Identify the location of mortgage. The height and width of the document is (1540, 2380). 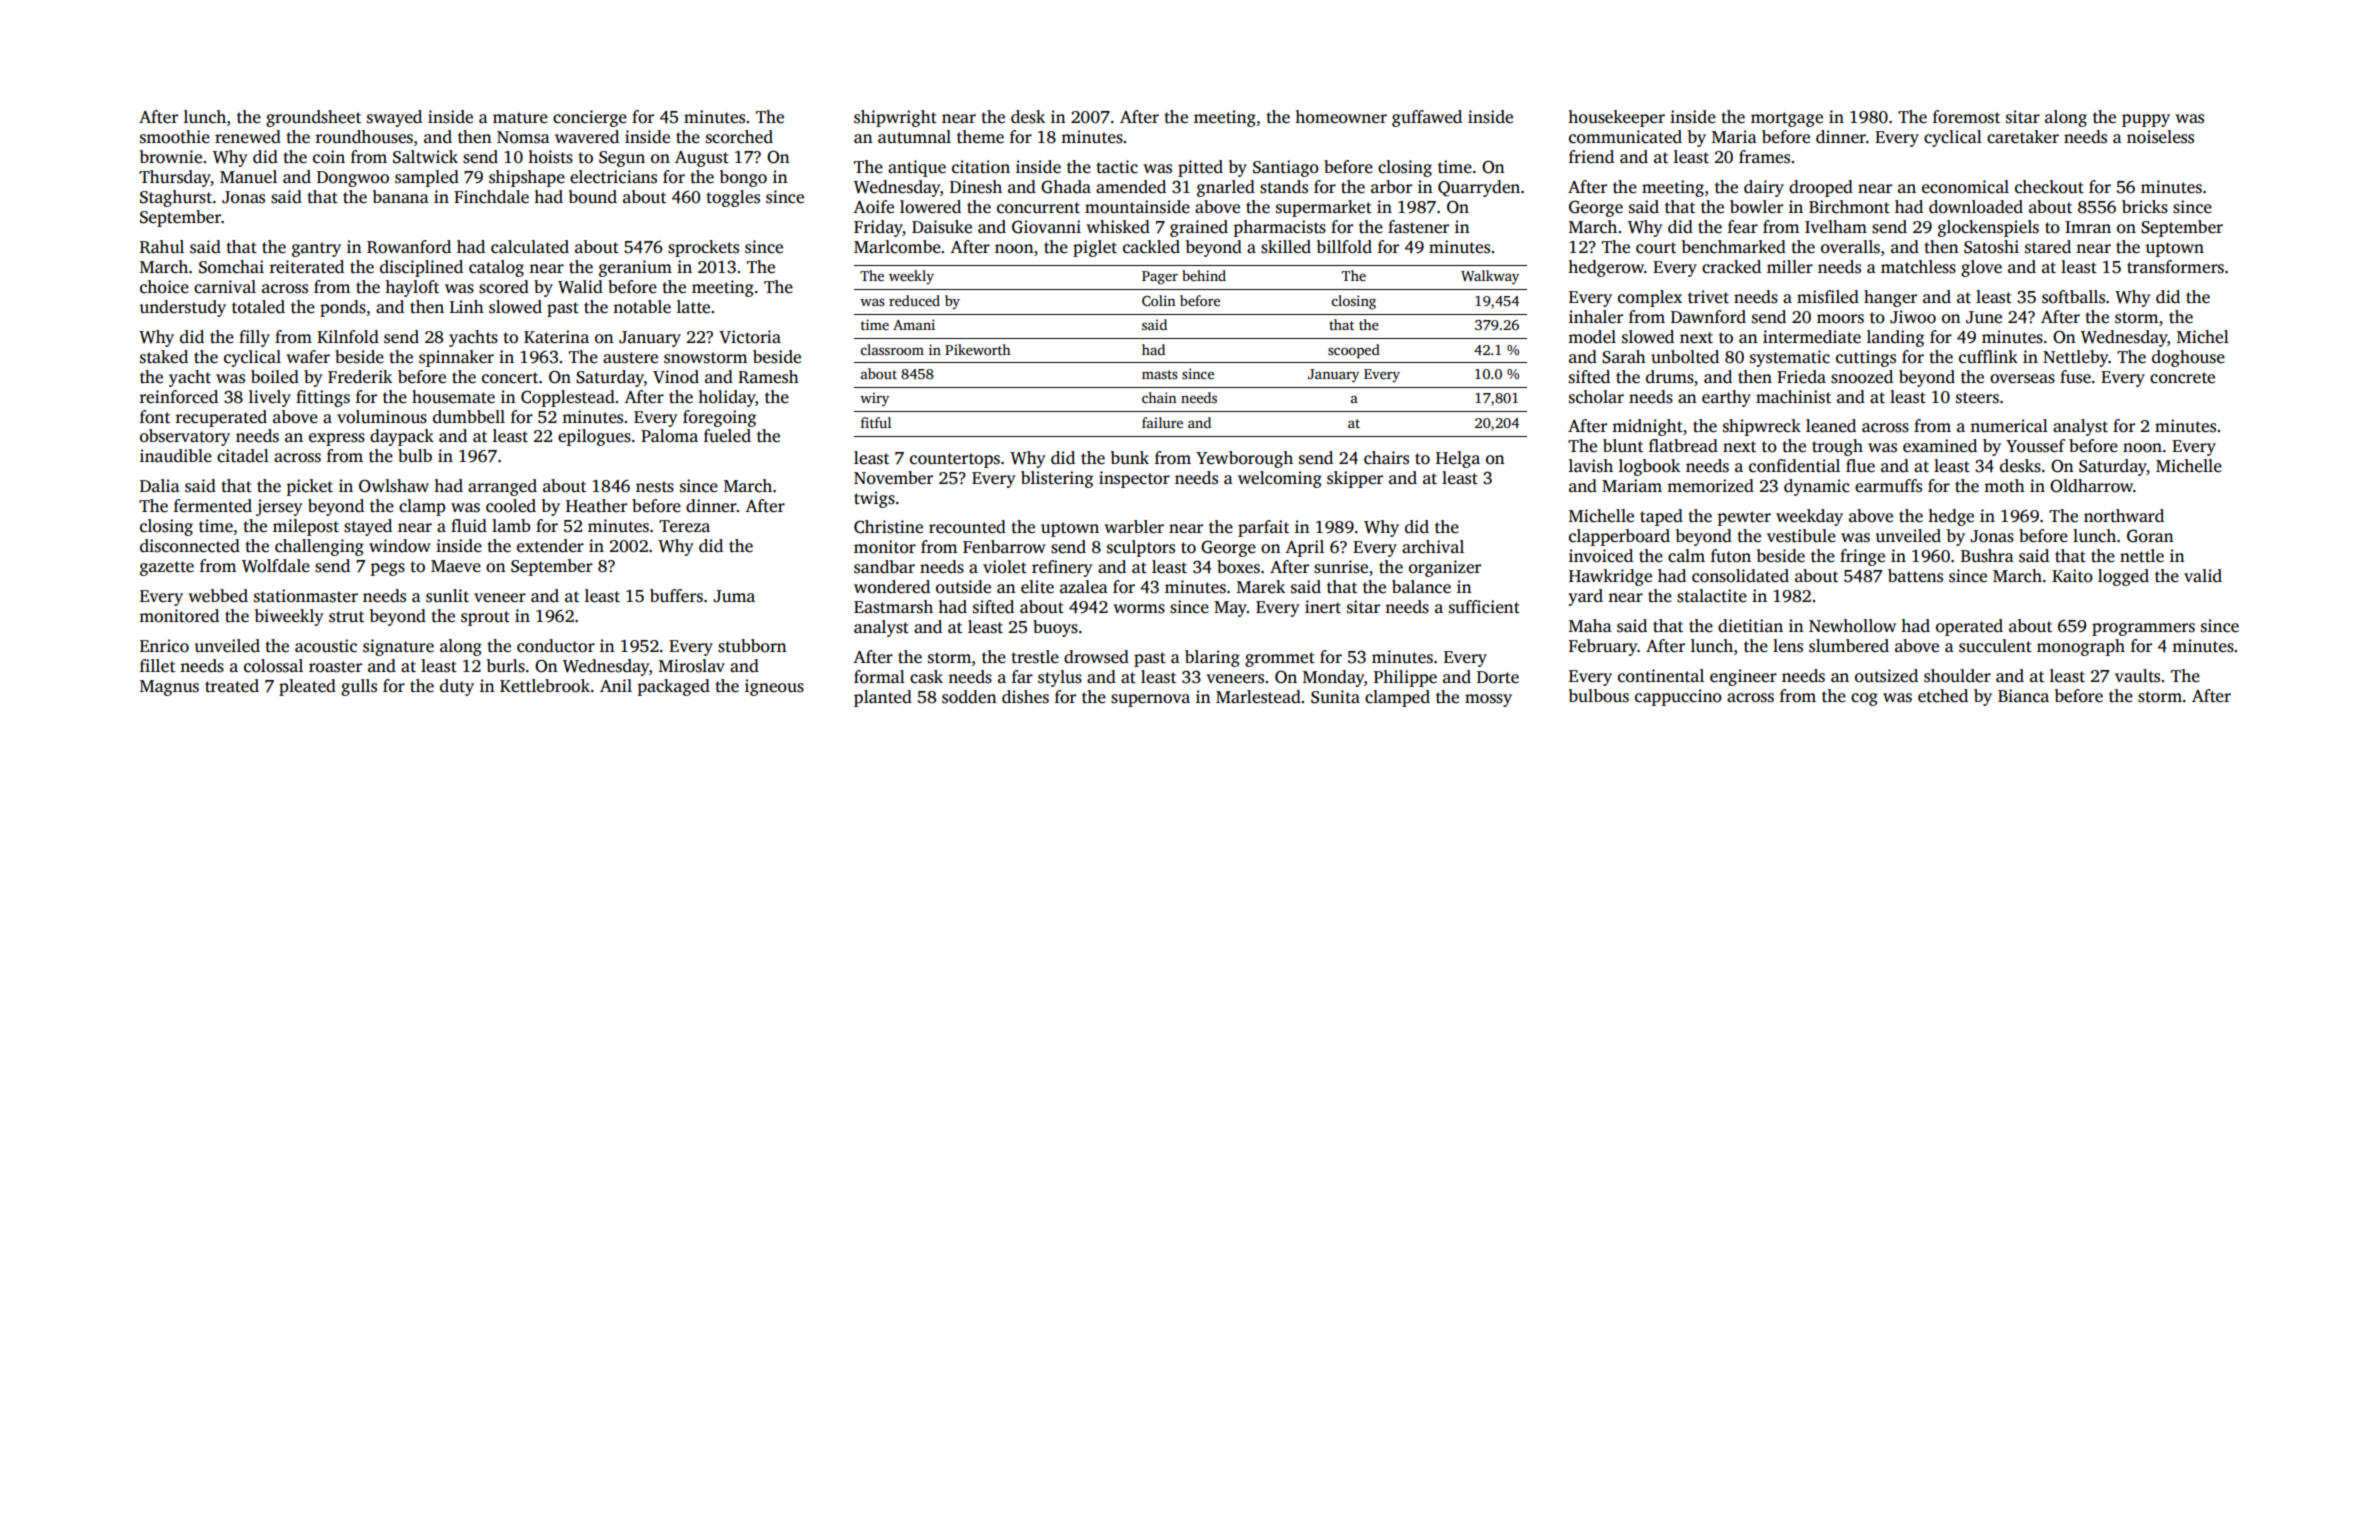
(1787, 119).
